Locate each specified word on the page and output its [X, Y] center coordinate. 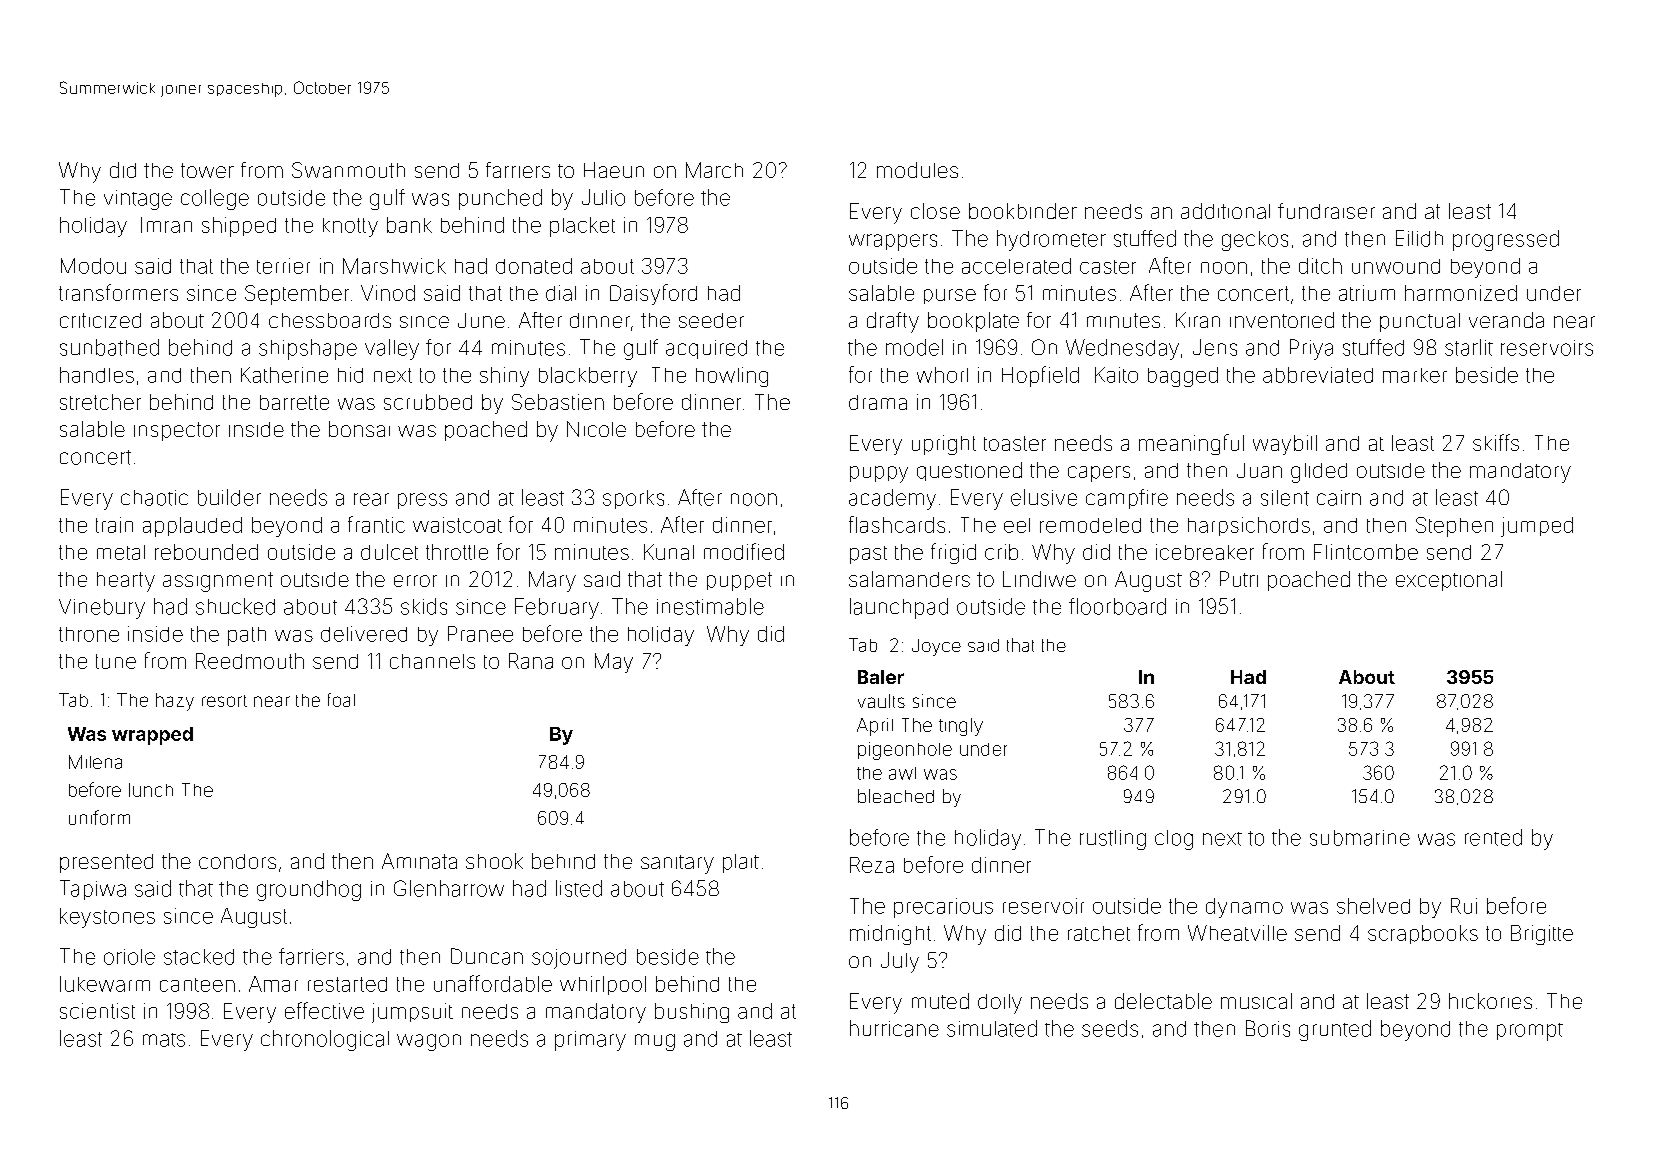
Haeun [614, 170]
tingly [961, 727]
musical [1256, 1001]
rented [1493, 837]
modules [917, 170]
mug [655, 1042]
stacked [199, 957]
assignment [218, 582]
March [714, 170]
